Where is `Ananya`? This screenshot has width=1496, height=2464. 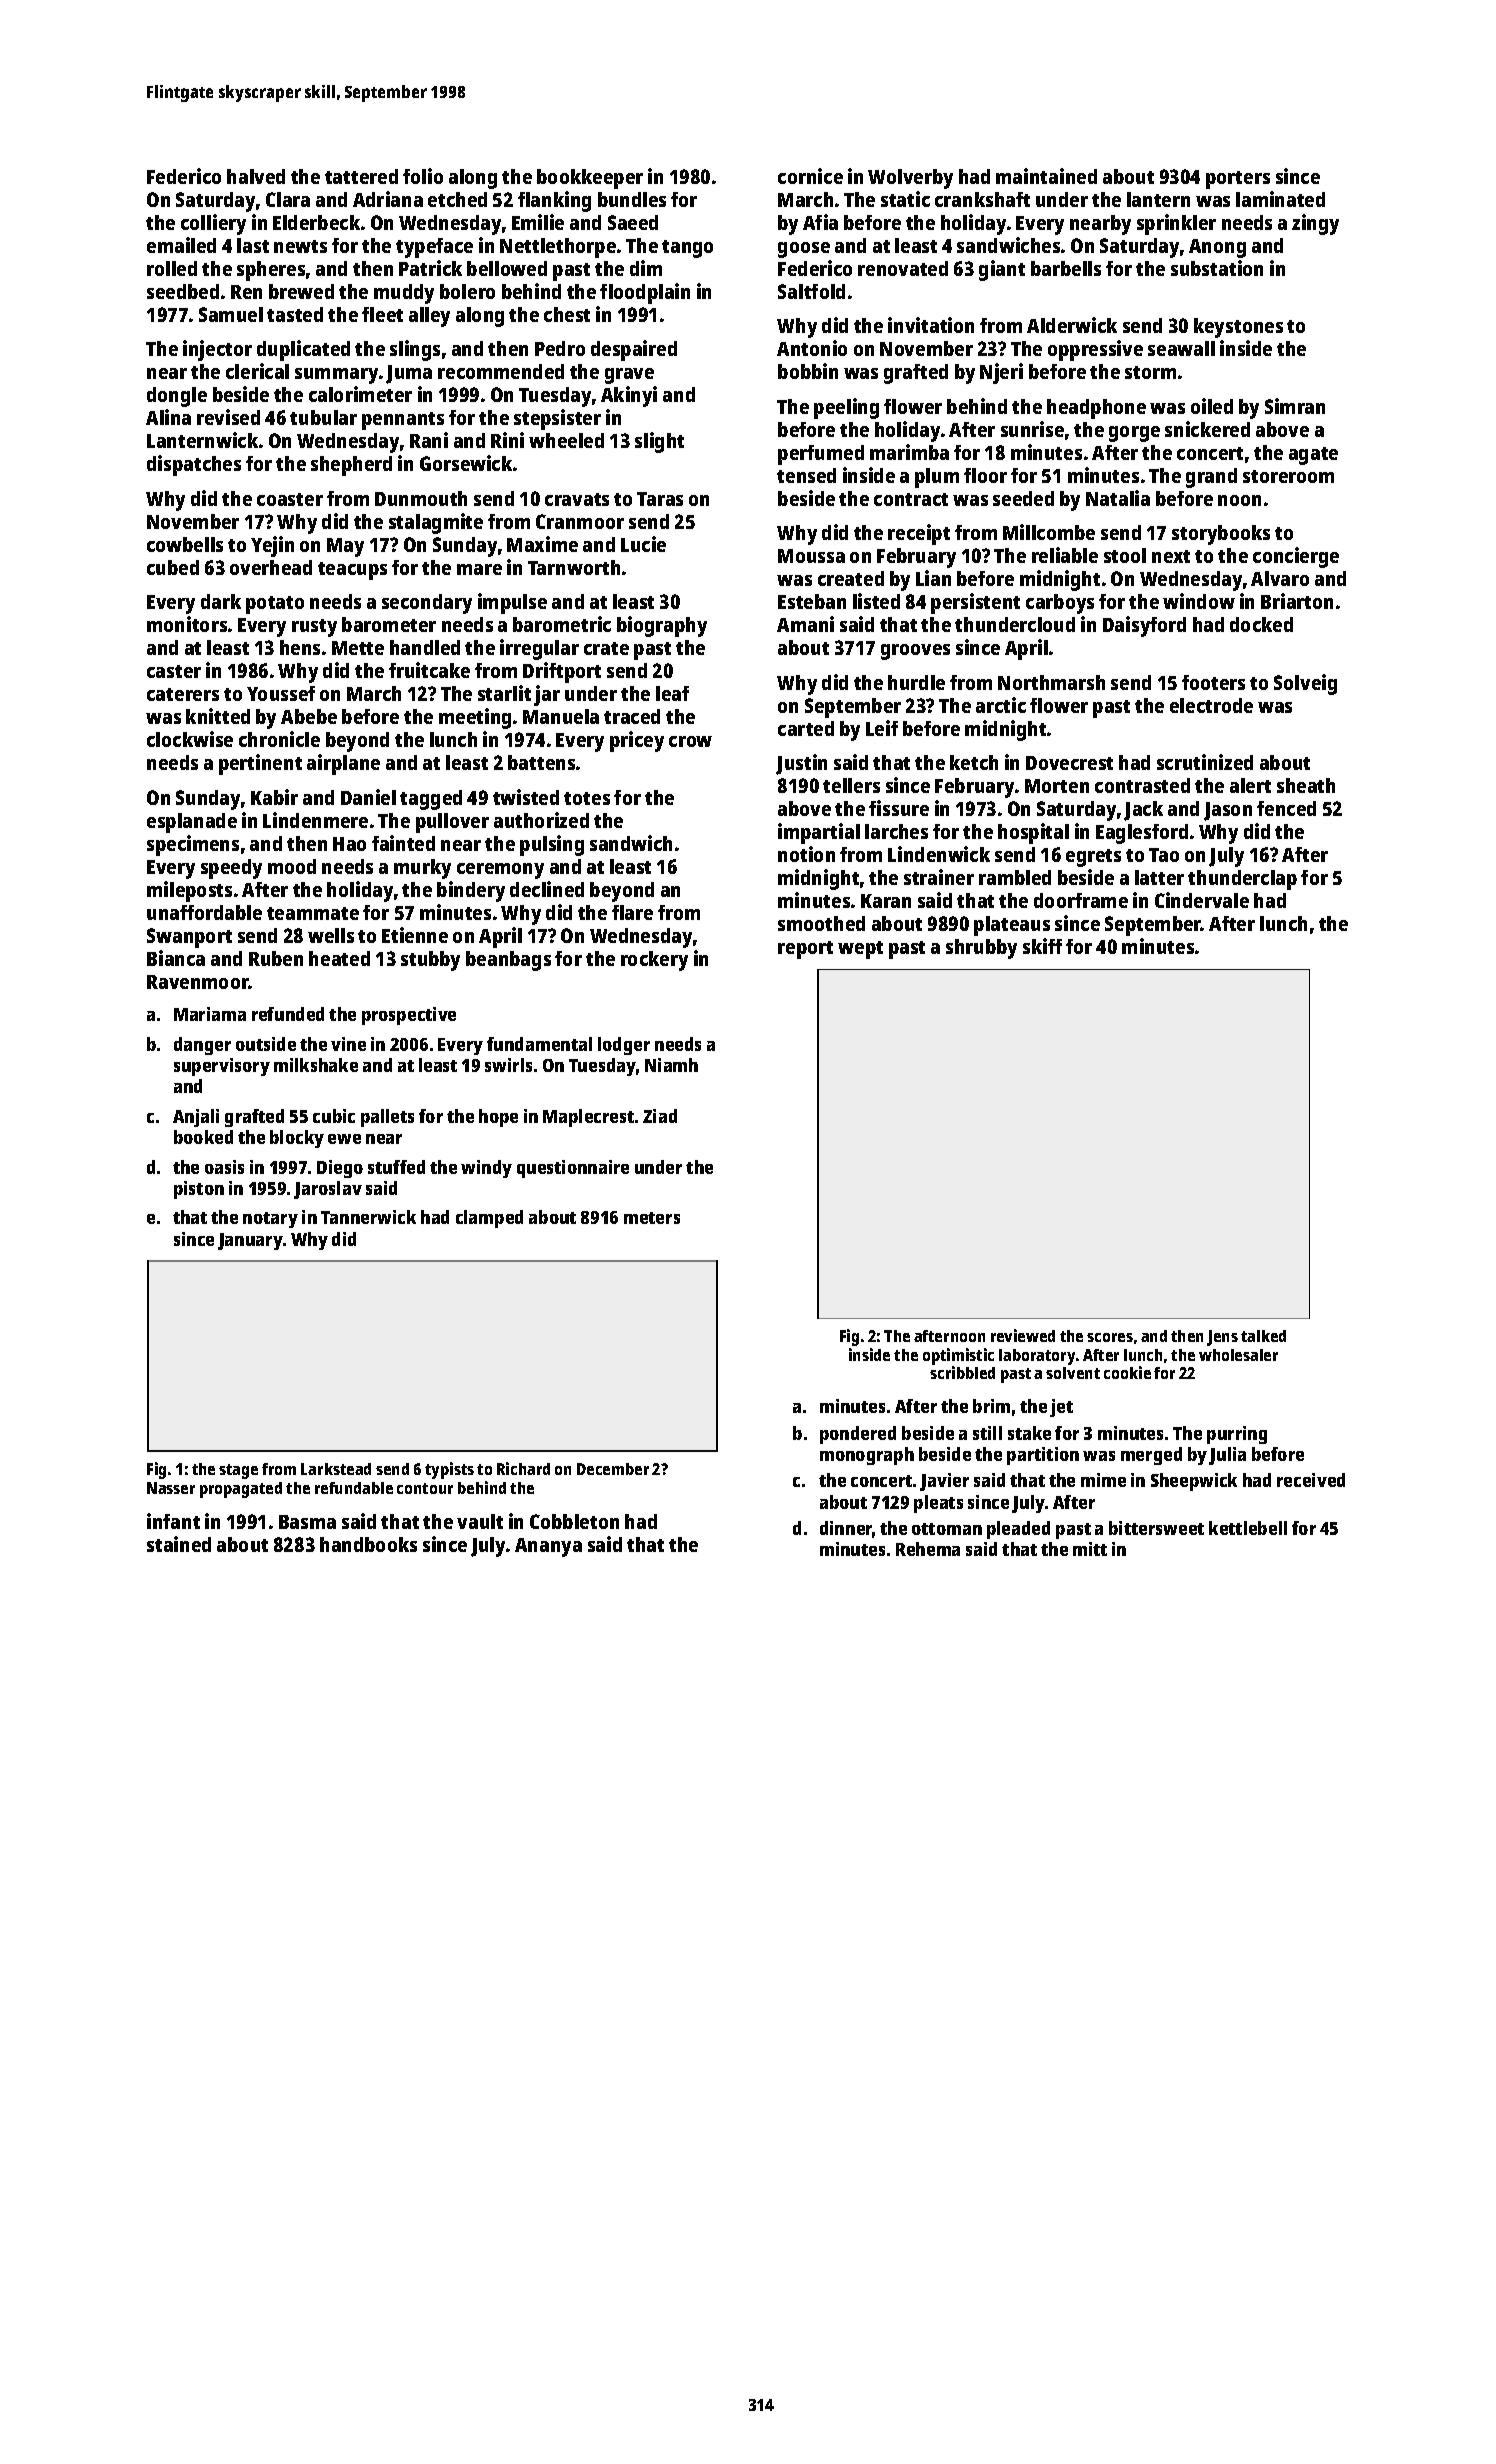
Ananya is located at coordinates (548, 1547).
